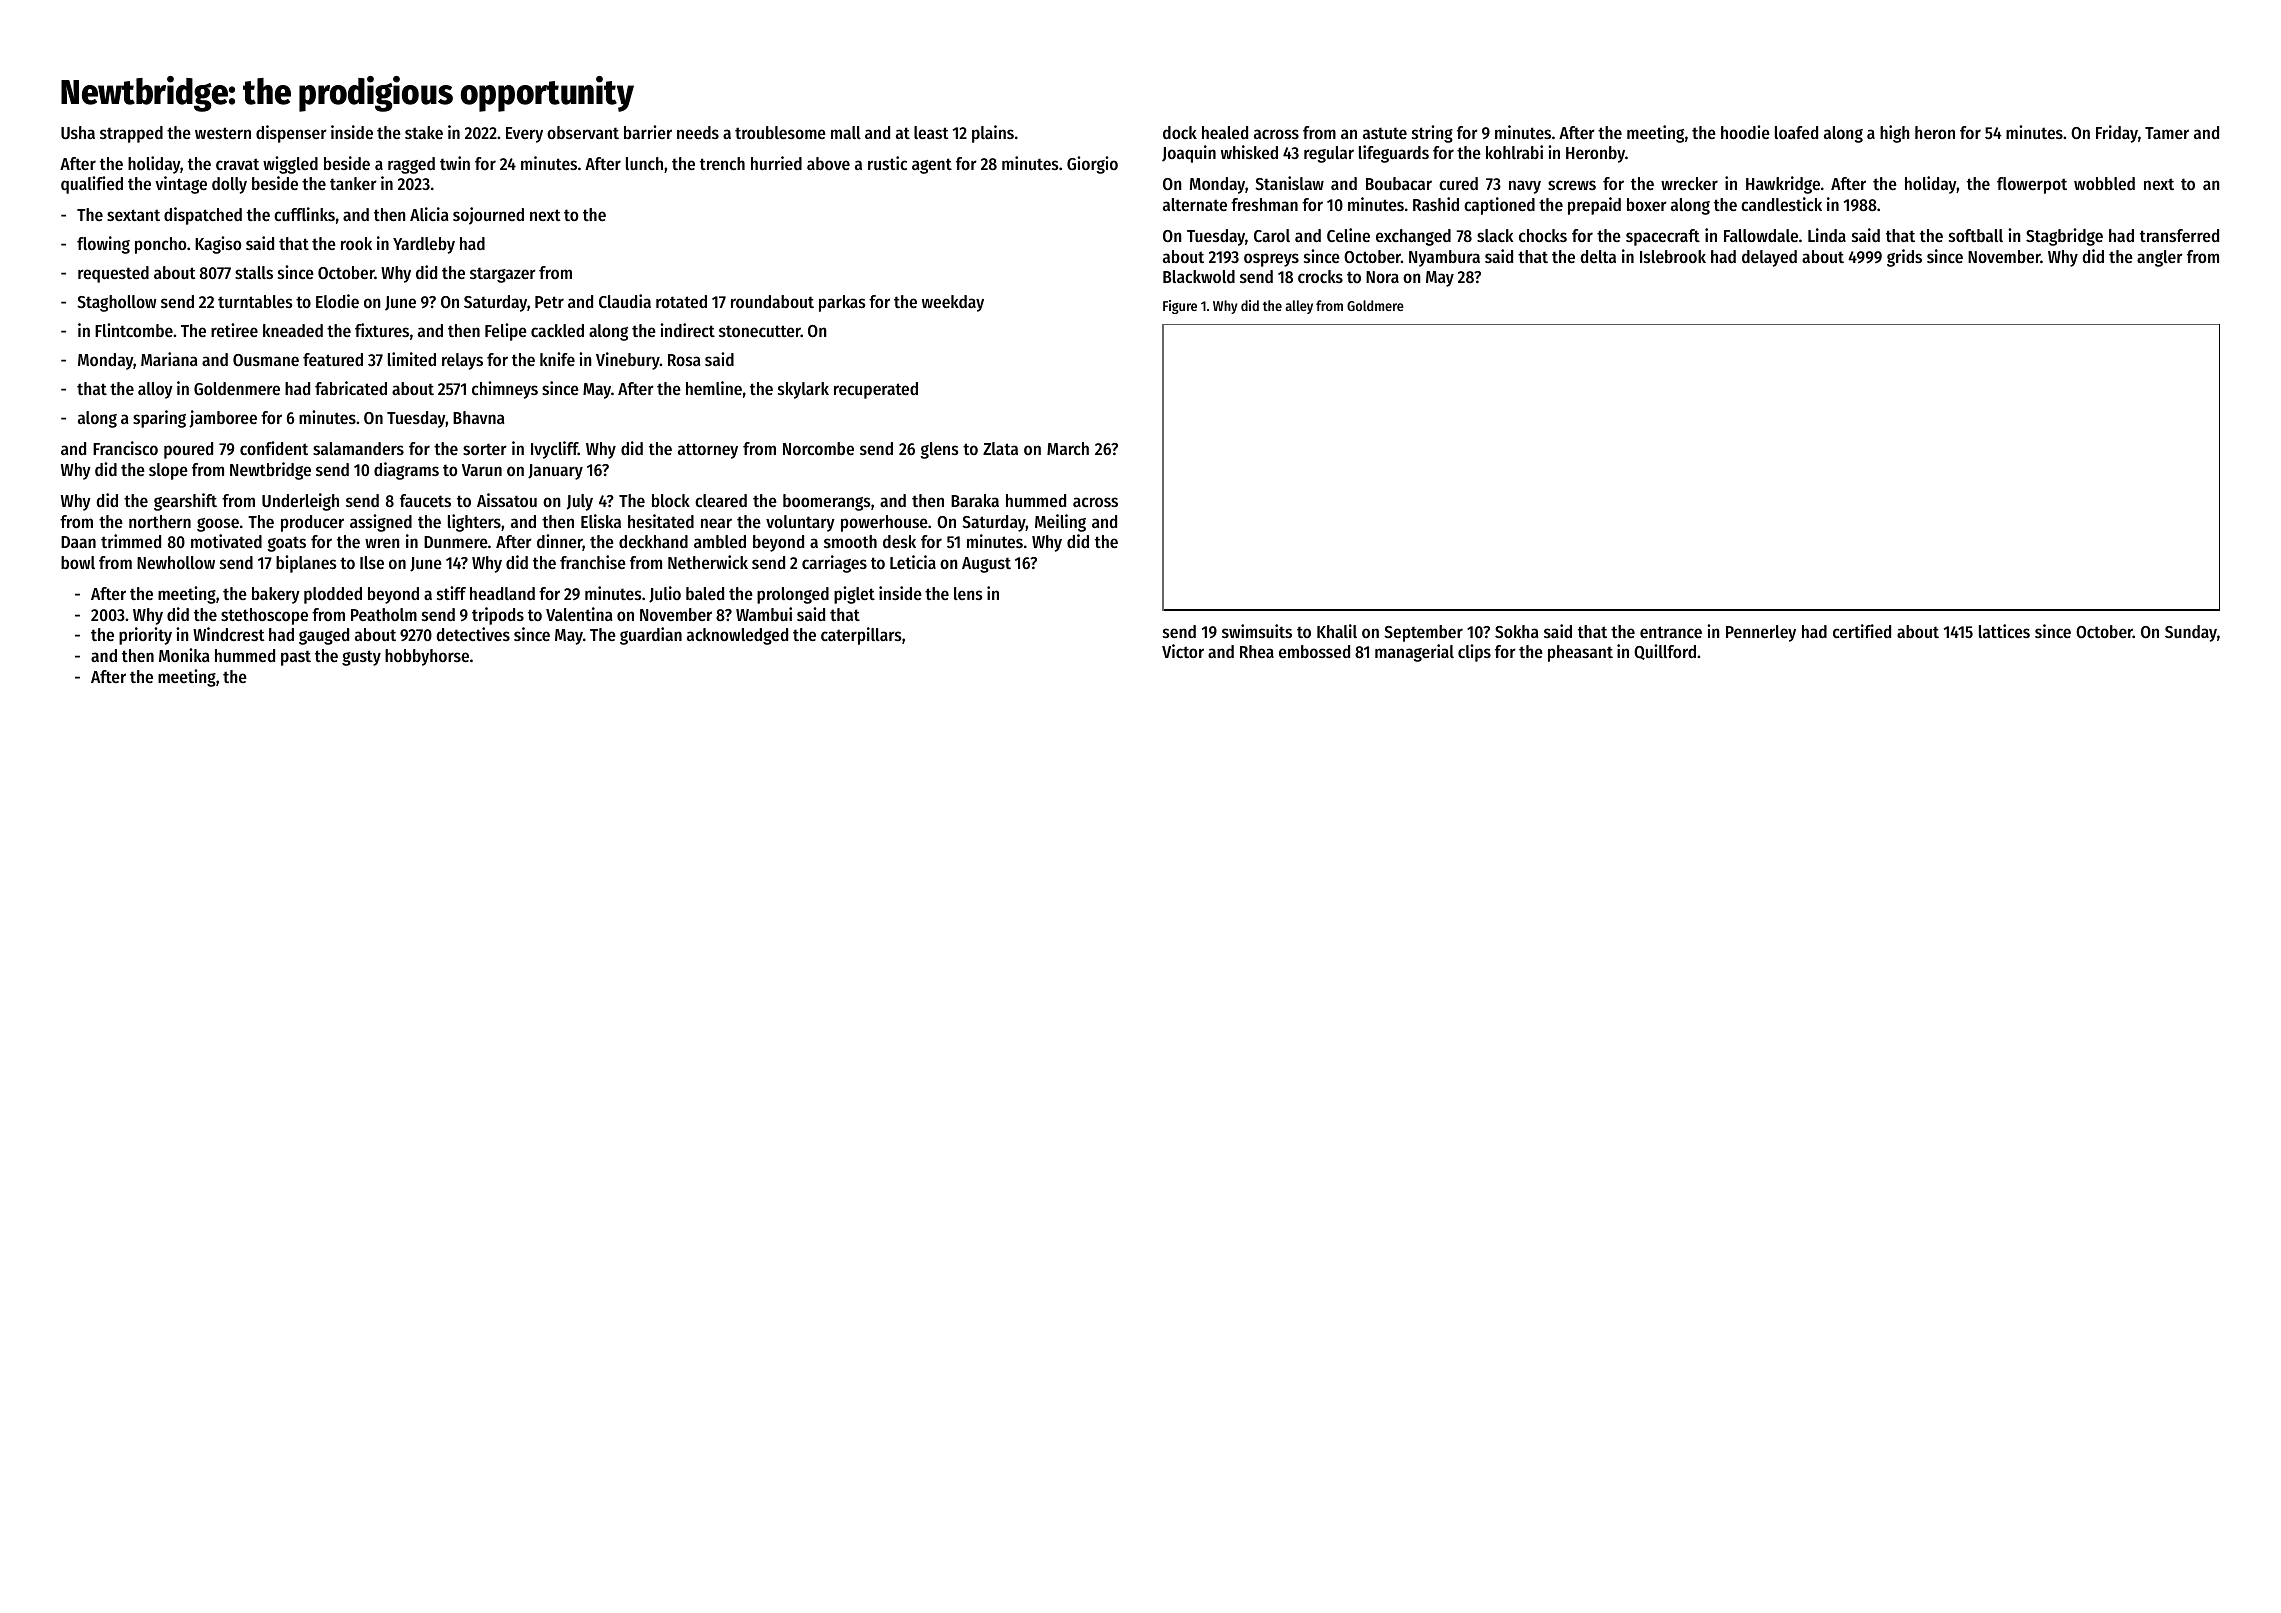  I want to click on Celine, so click(1348, 235).
